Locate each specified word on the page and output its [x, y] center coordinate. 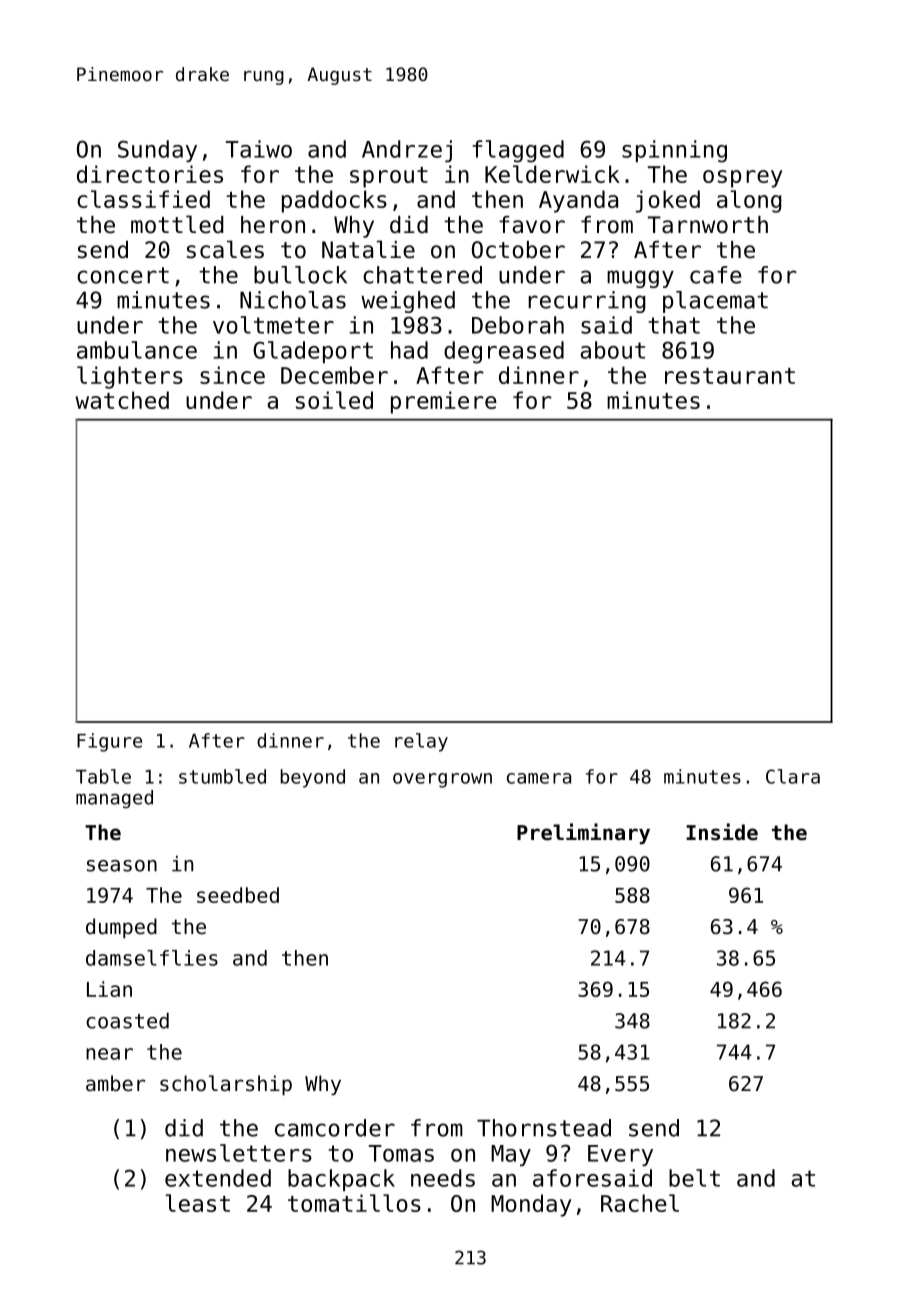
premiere [444, 402]
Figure [109, 742]
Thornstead [544, 1128]
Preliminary [583, 833]
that [674, 325]
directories [150, 174]
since [232, 375]
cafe [716, 275]
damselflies [152, 958]
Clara [793, 776]
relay [421, 742]
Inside [722, 832]
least [198, 1203]
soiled [334, 400]
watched [122, 400]
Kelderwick [552, 174]
